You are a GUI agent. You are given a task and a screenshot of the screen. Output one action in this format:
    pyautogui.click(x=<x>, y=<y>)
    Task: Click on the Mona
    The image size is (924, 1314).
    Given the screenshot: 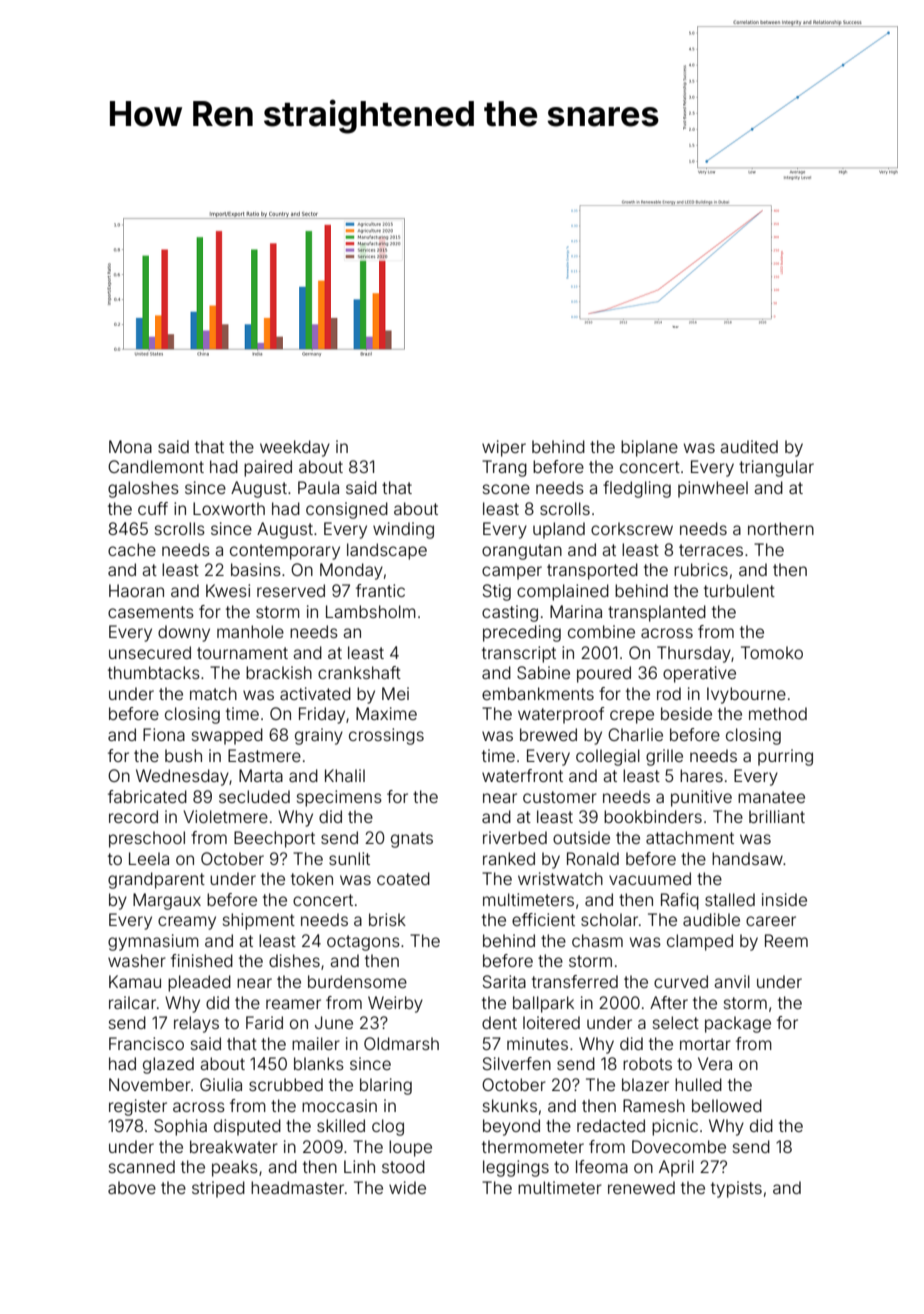 What is the action you would take?
    pyautogui.click(x=130, y=446)
